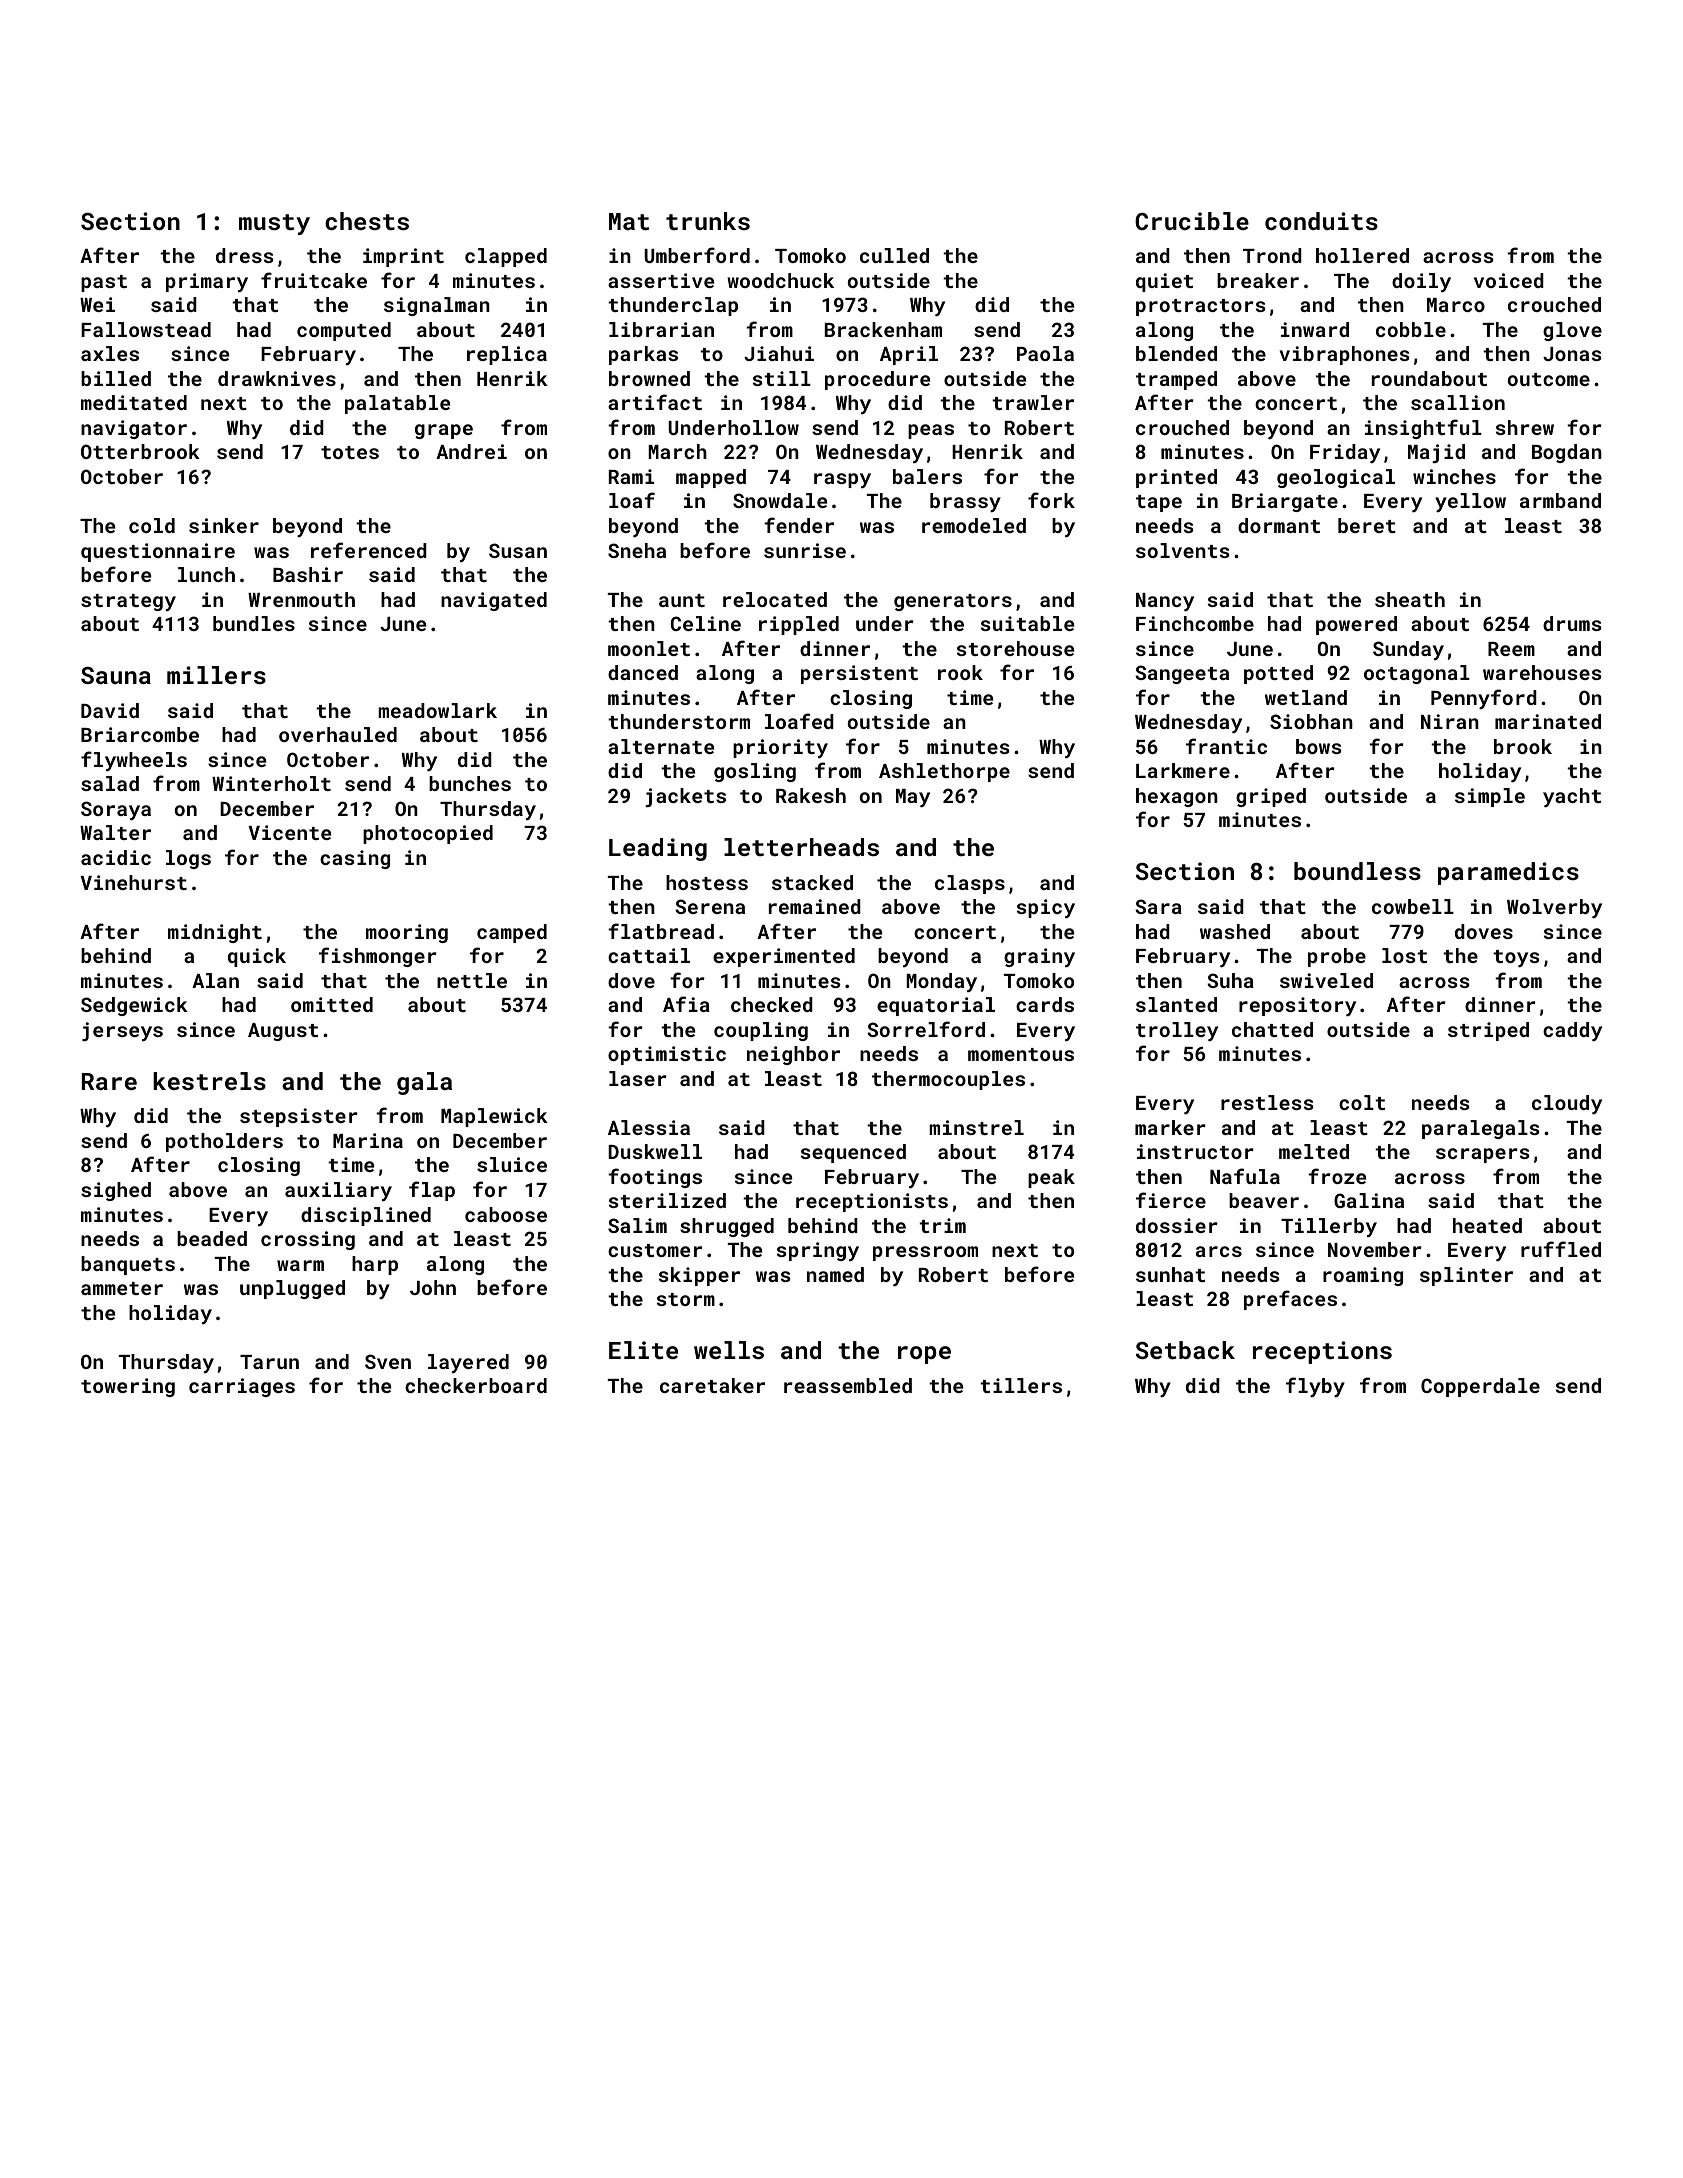 This screenshot has width=1683, height=2178. What do you see at coordinates (894, 255) in the screenshot?
I see `culled` at bounding box center [894, 255].
